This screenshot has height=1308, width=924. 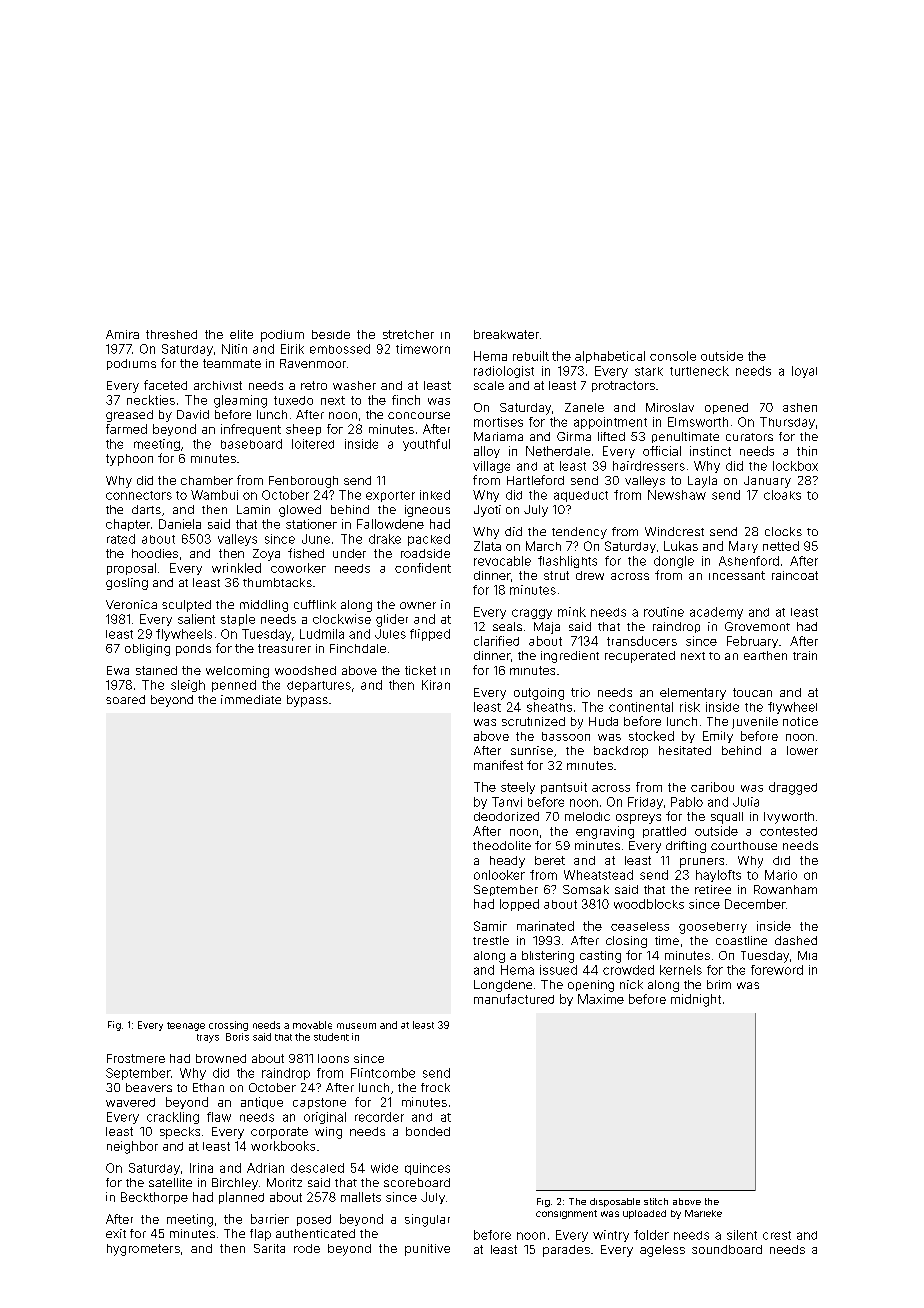 I want to click on March, so click(x=543, y=546).
